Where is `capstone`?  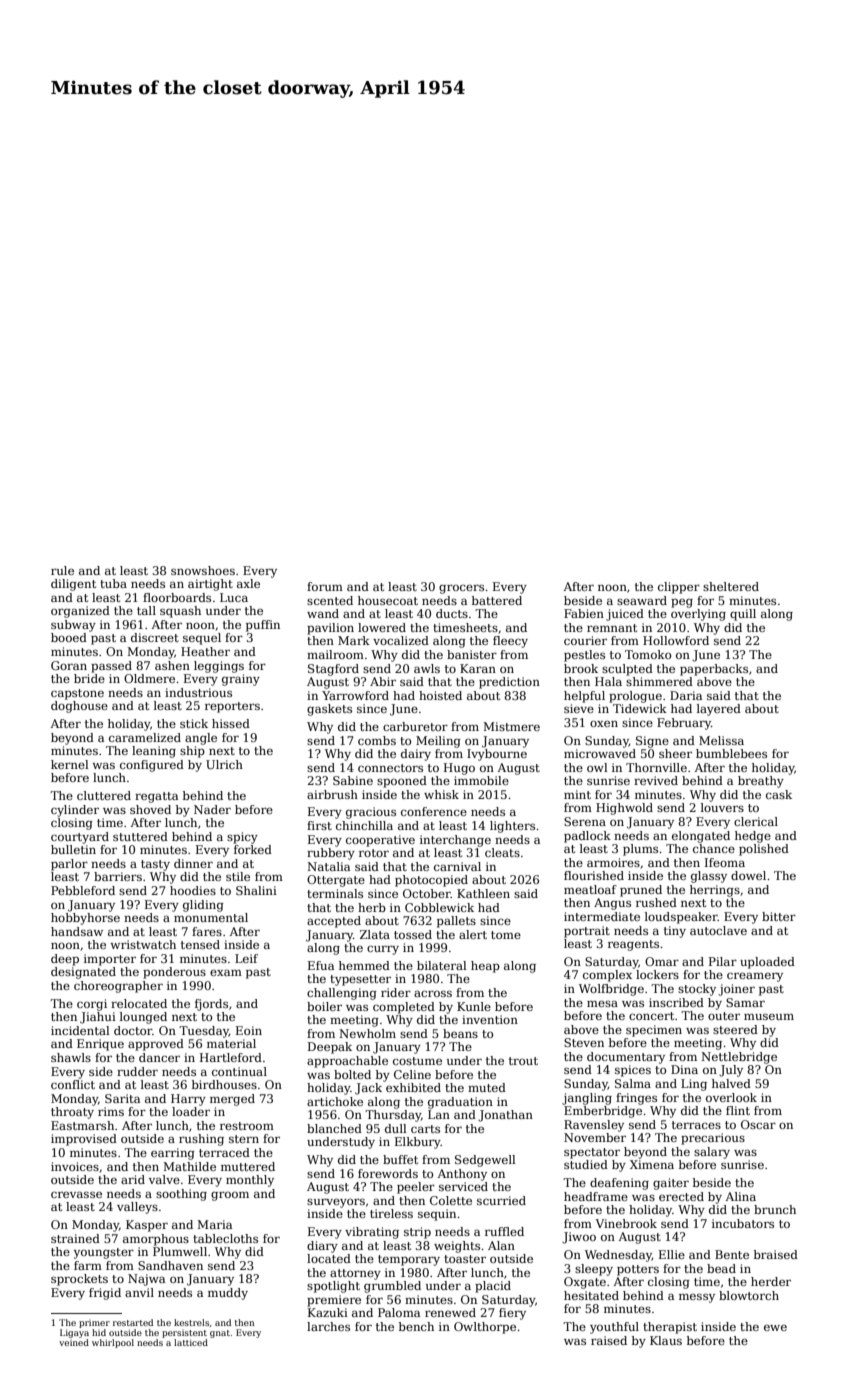
capstone is located at coordinates (77, 694).
